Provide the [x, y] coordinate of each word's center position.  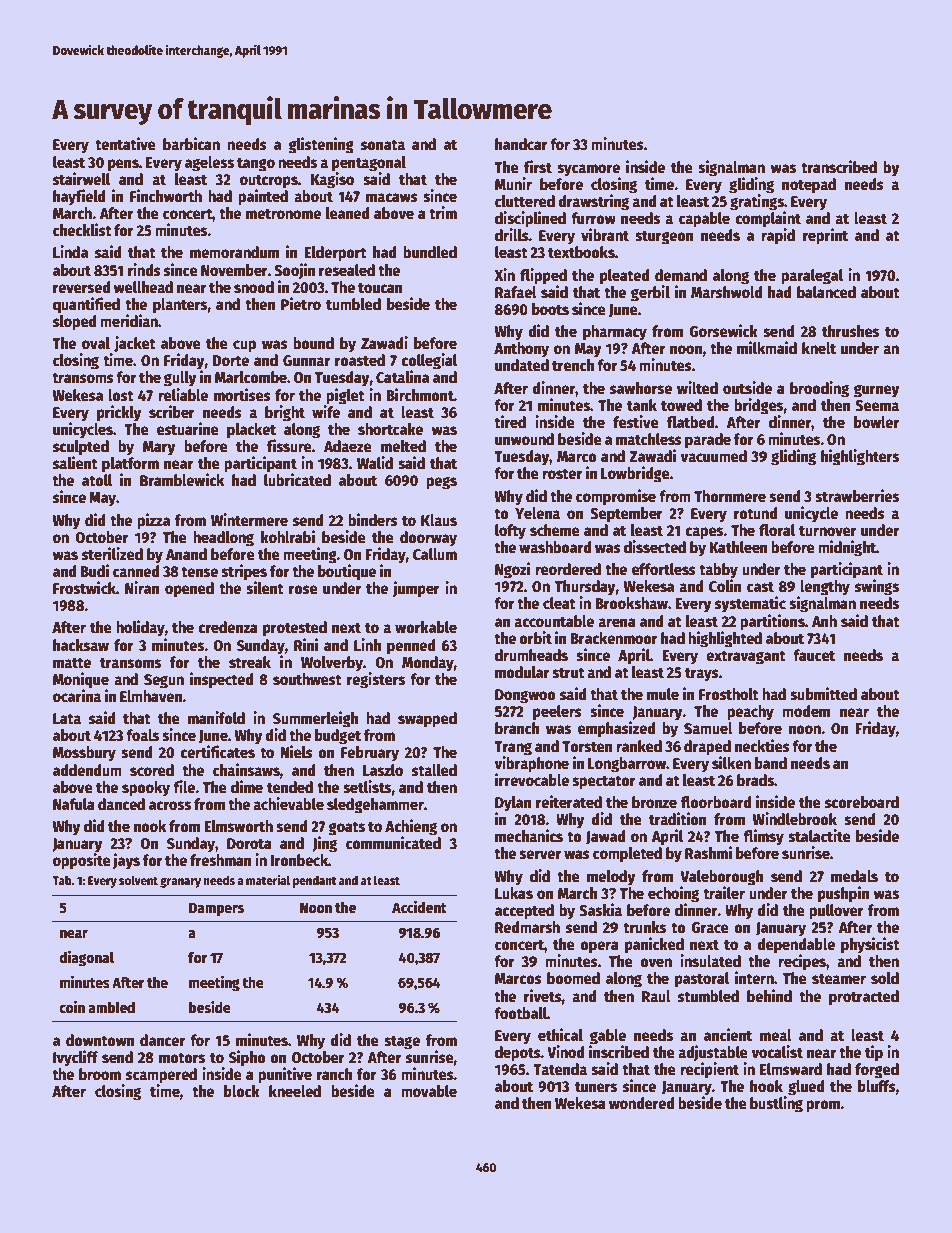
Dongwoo [525, 696]
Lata [67, 718]
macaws [392, 198]
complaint [768, 219]
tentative [125, 144]
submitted [823, 694]
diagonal [86, 959]
